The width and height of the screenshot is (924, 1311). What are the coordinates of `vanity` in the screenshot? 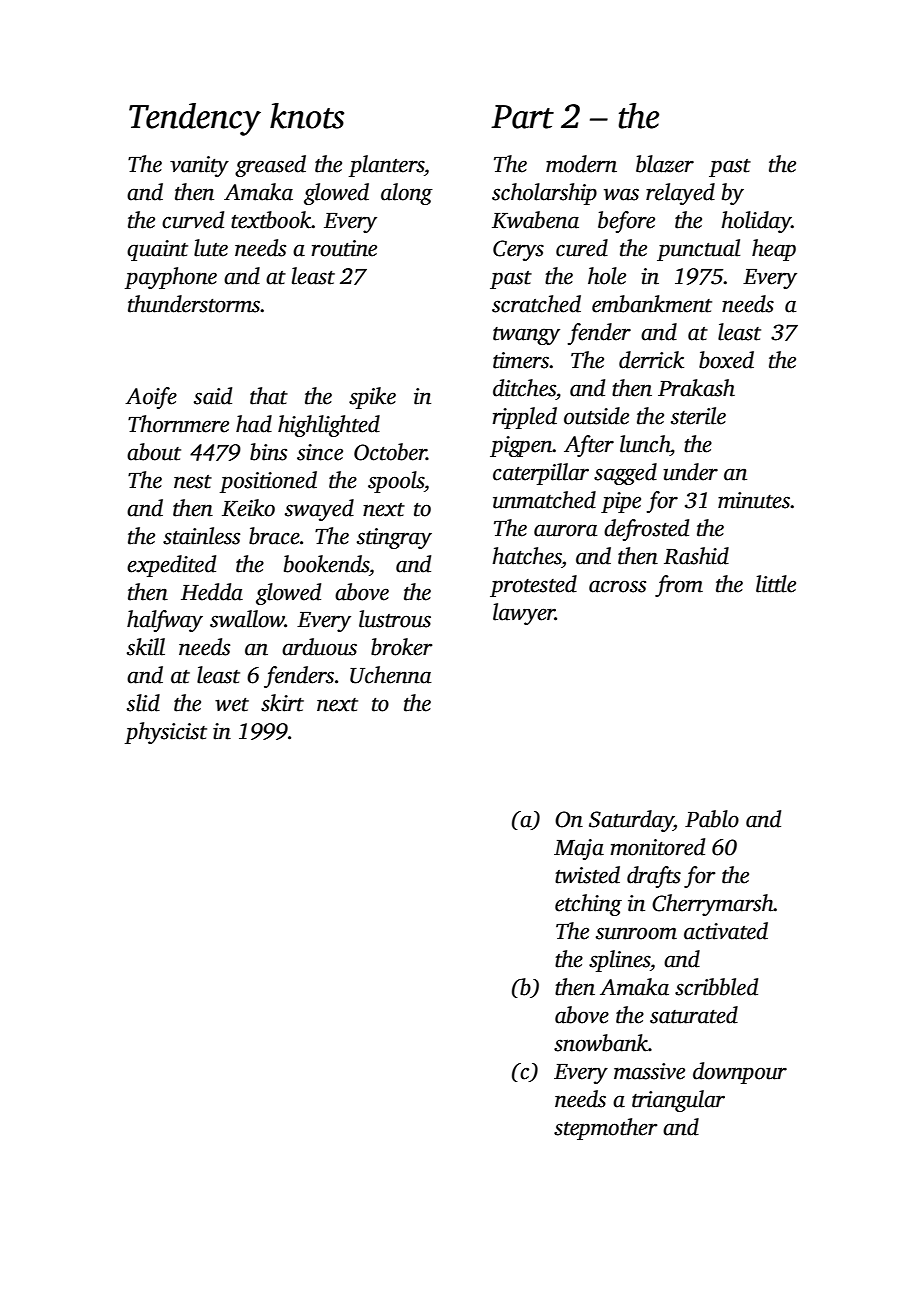 It's located at (199, 166).
